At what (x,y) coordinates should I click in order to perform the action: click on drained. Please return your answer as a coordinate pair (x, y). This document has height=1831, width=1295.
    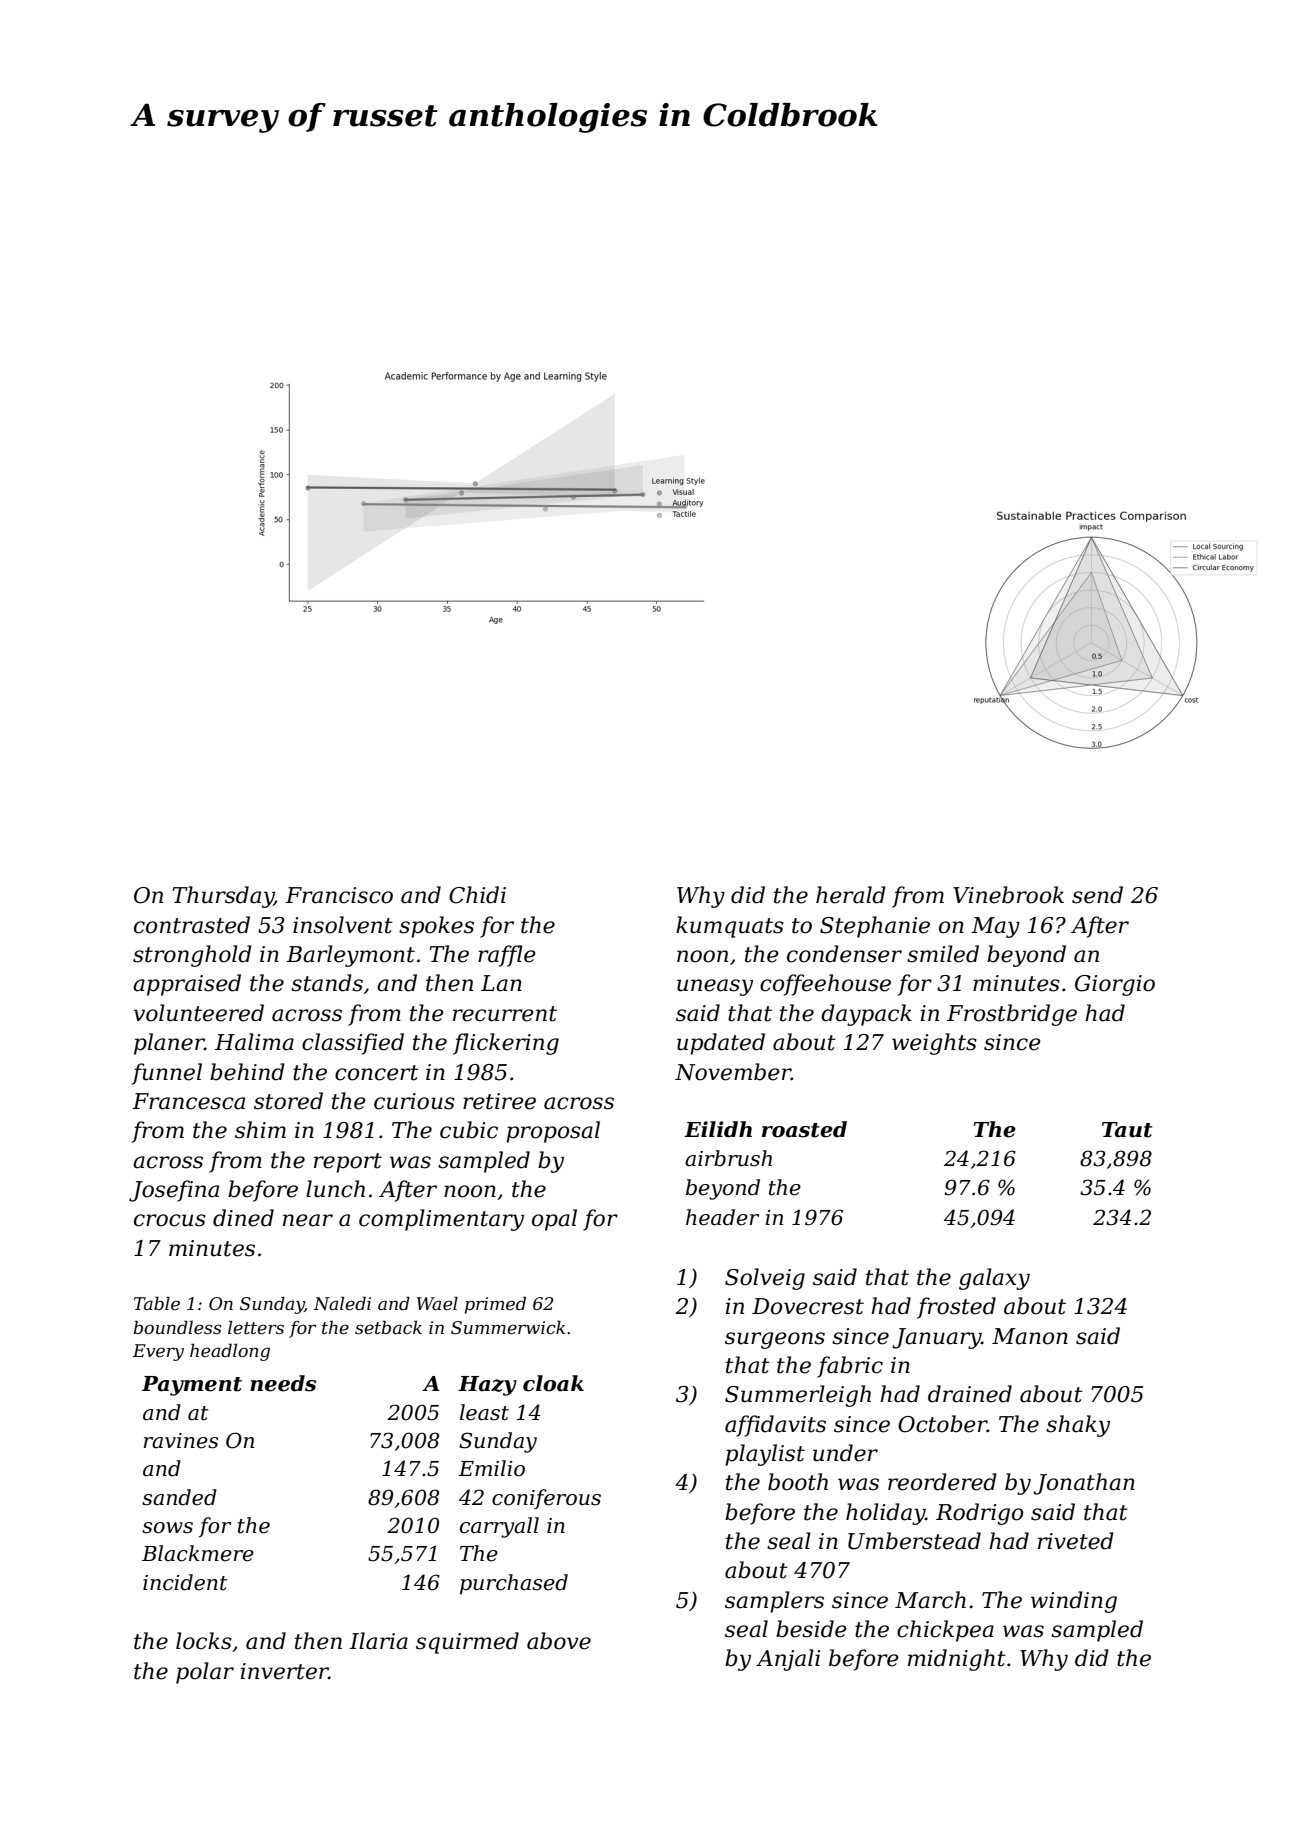
    Looking at the image, I should click on (970, 1394).
